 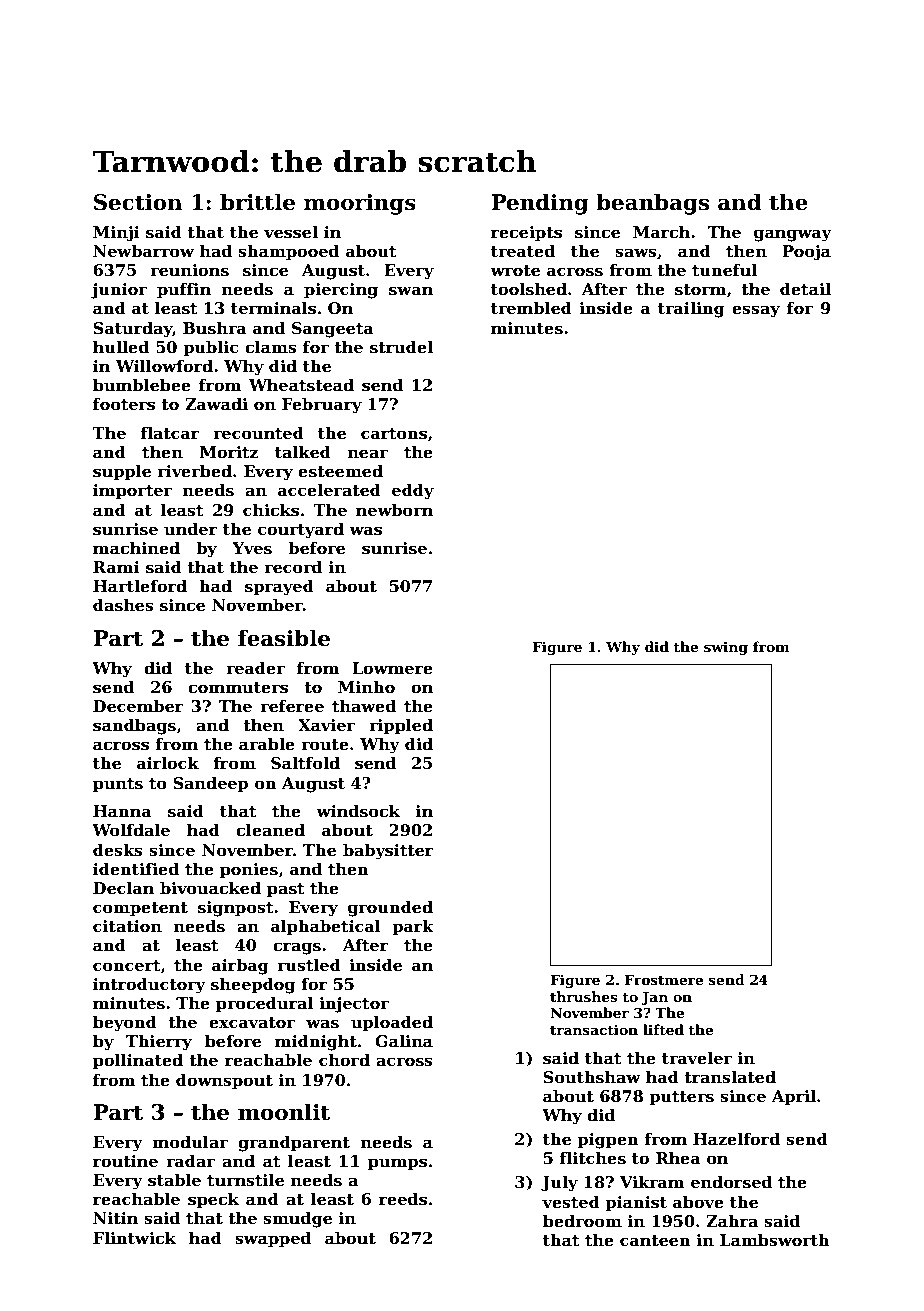 What do you see at coordinates (397, 1164) in the screenshot?
I see `pumps` at bounding box center [397, 1164].
